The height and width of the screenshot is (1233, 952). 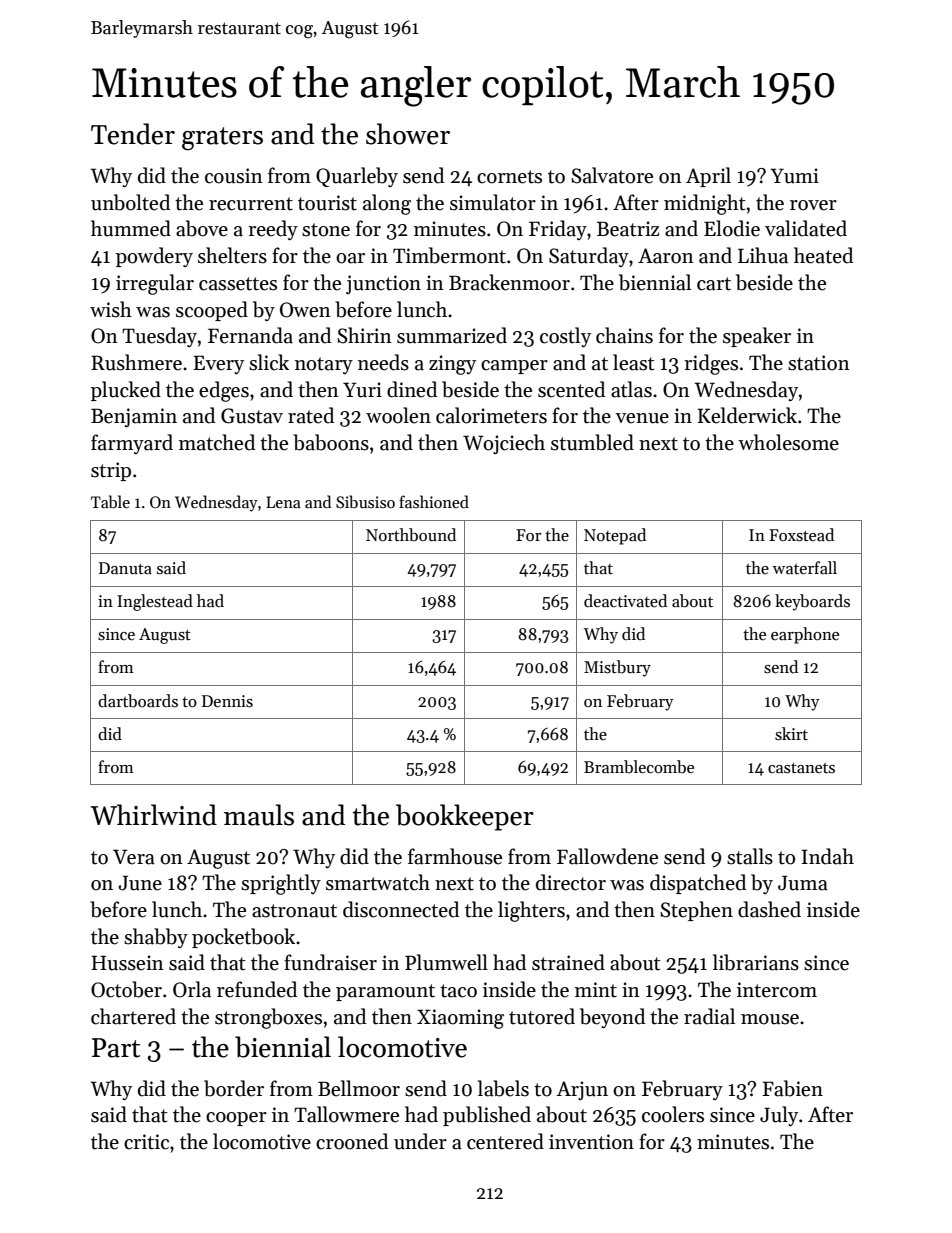 I want to click on Mistbury, so click(x=617, y=668).
